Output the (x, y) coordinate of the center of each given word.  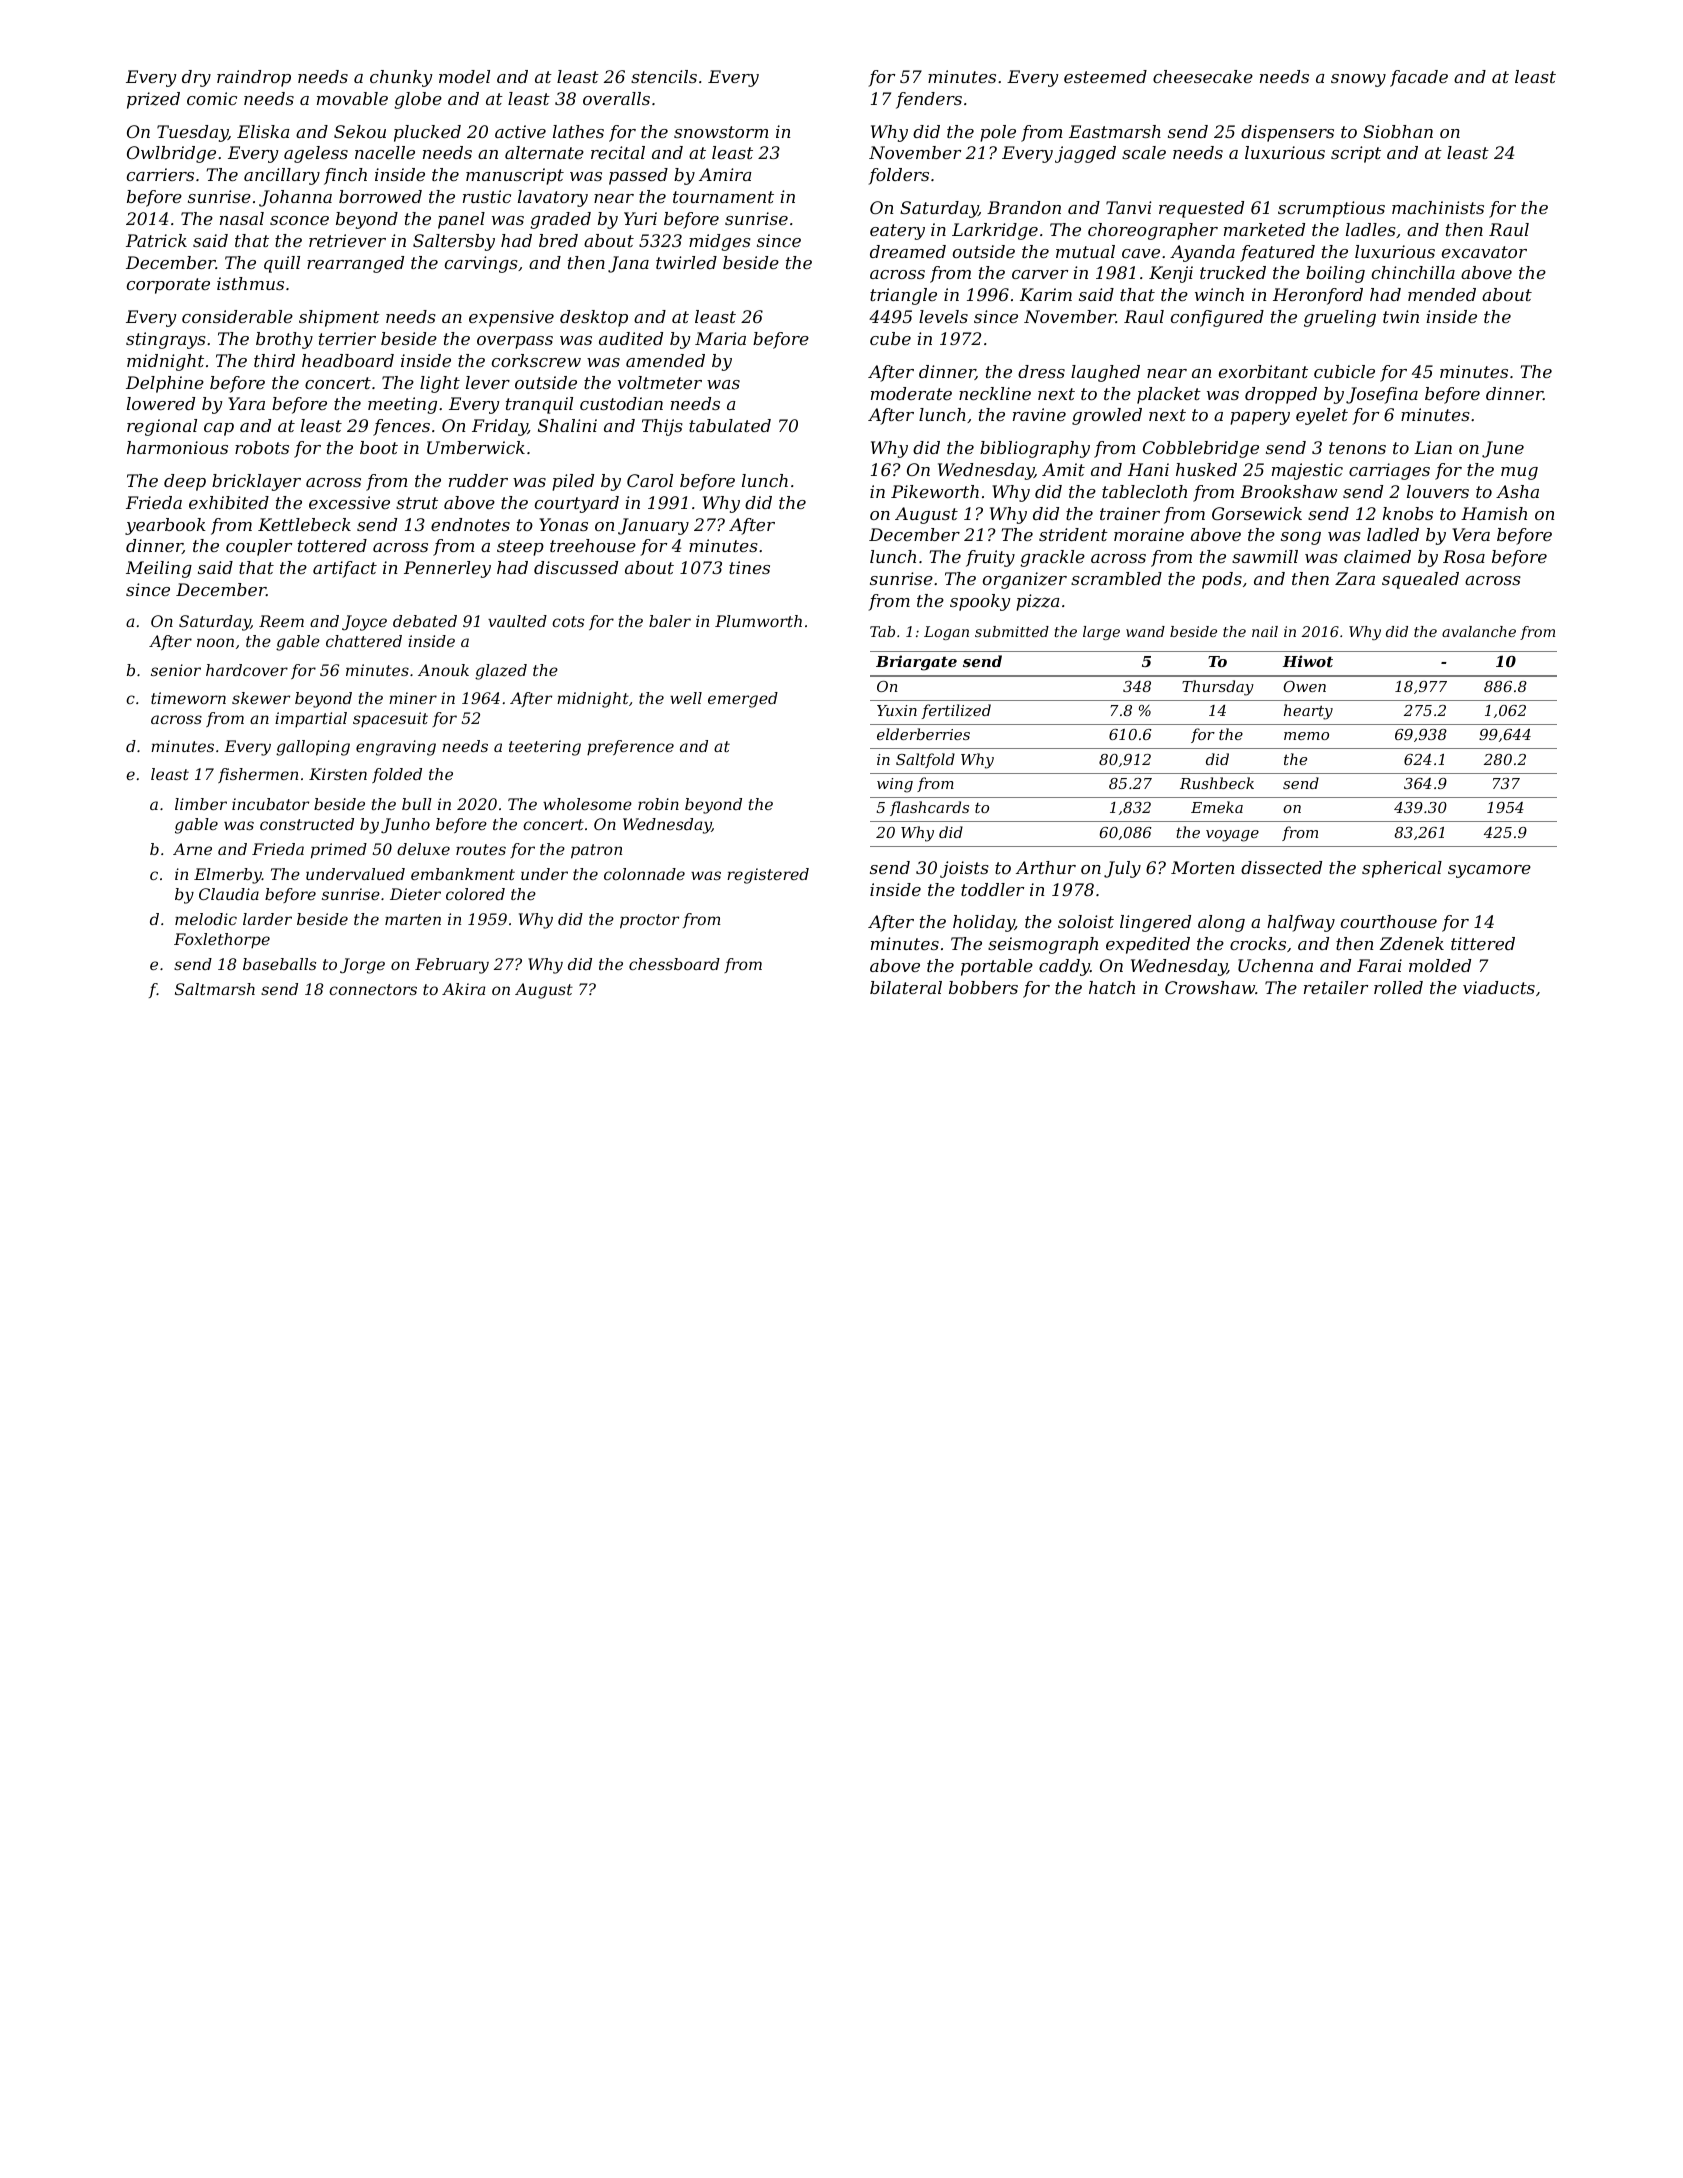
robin (658, 804)
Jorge (362, 966)
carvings (481, 264)
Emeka (1217, 807)
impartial (311, 720)
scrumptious (1331, 209)
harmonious (177, 447)
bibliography (1035, 449)
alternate (544, 152)
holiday (984, 923)
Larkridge (995, 231)
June (1503, 449)
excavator (1484, 252)
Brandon (1024, 207)
